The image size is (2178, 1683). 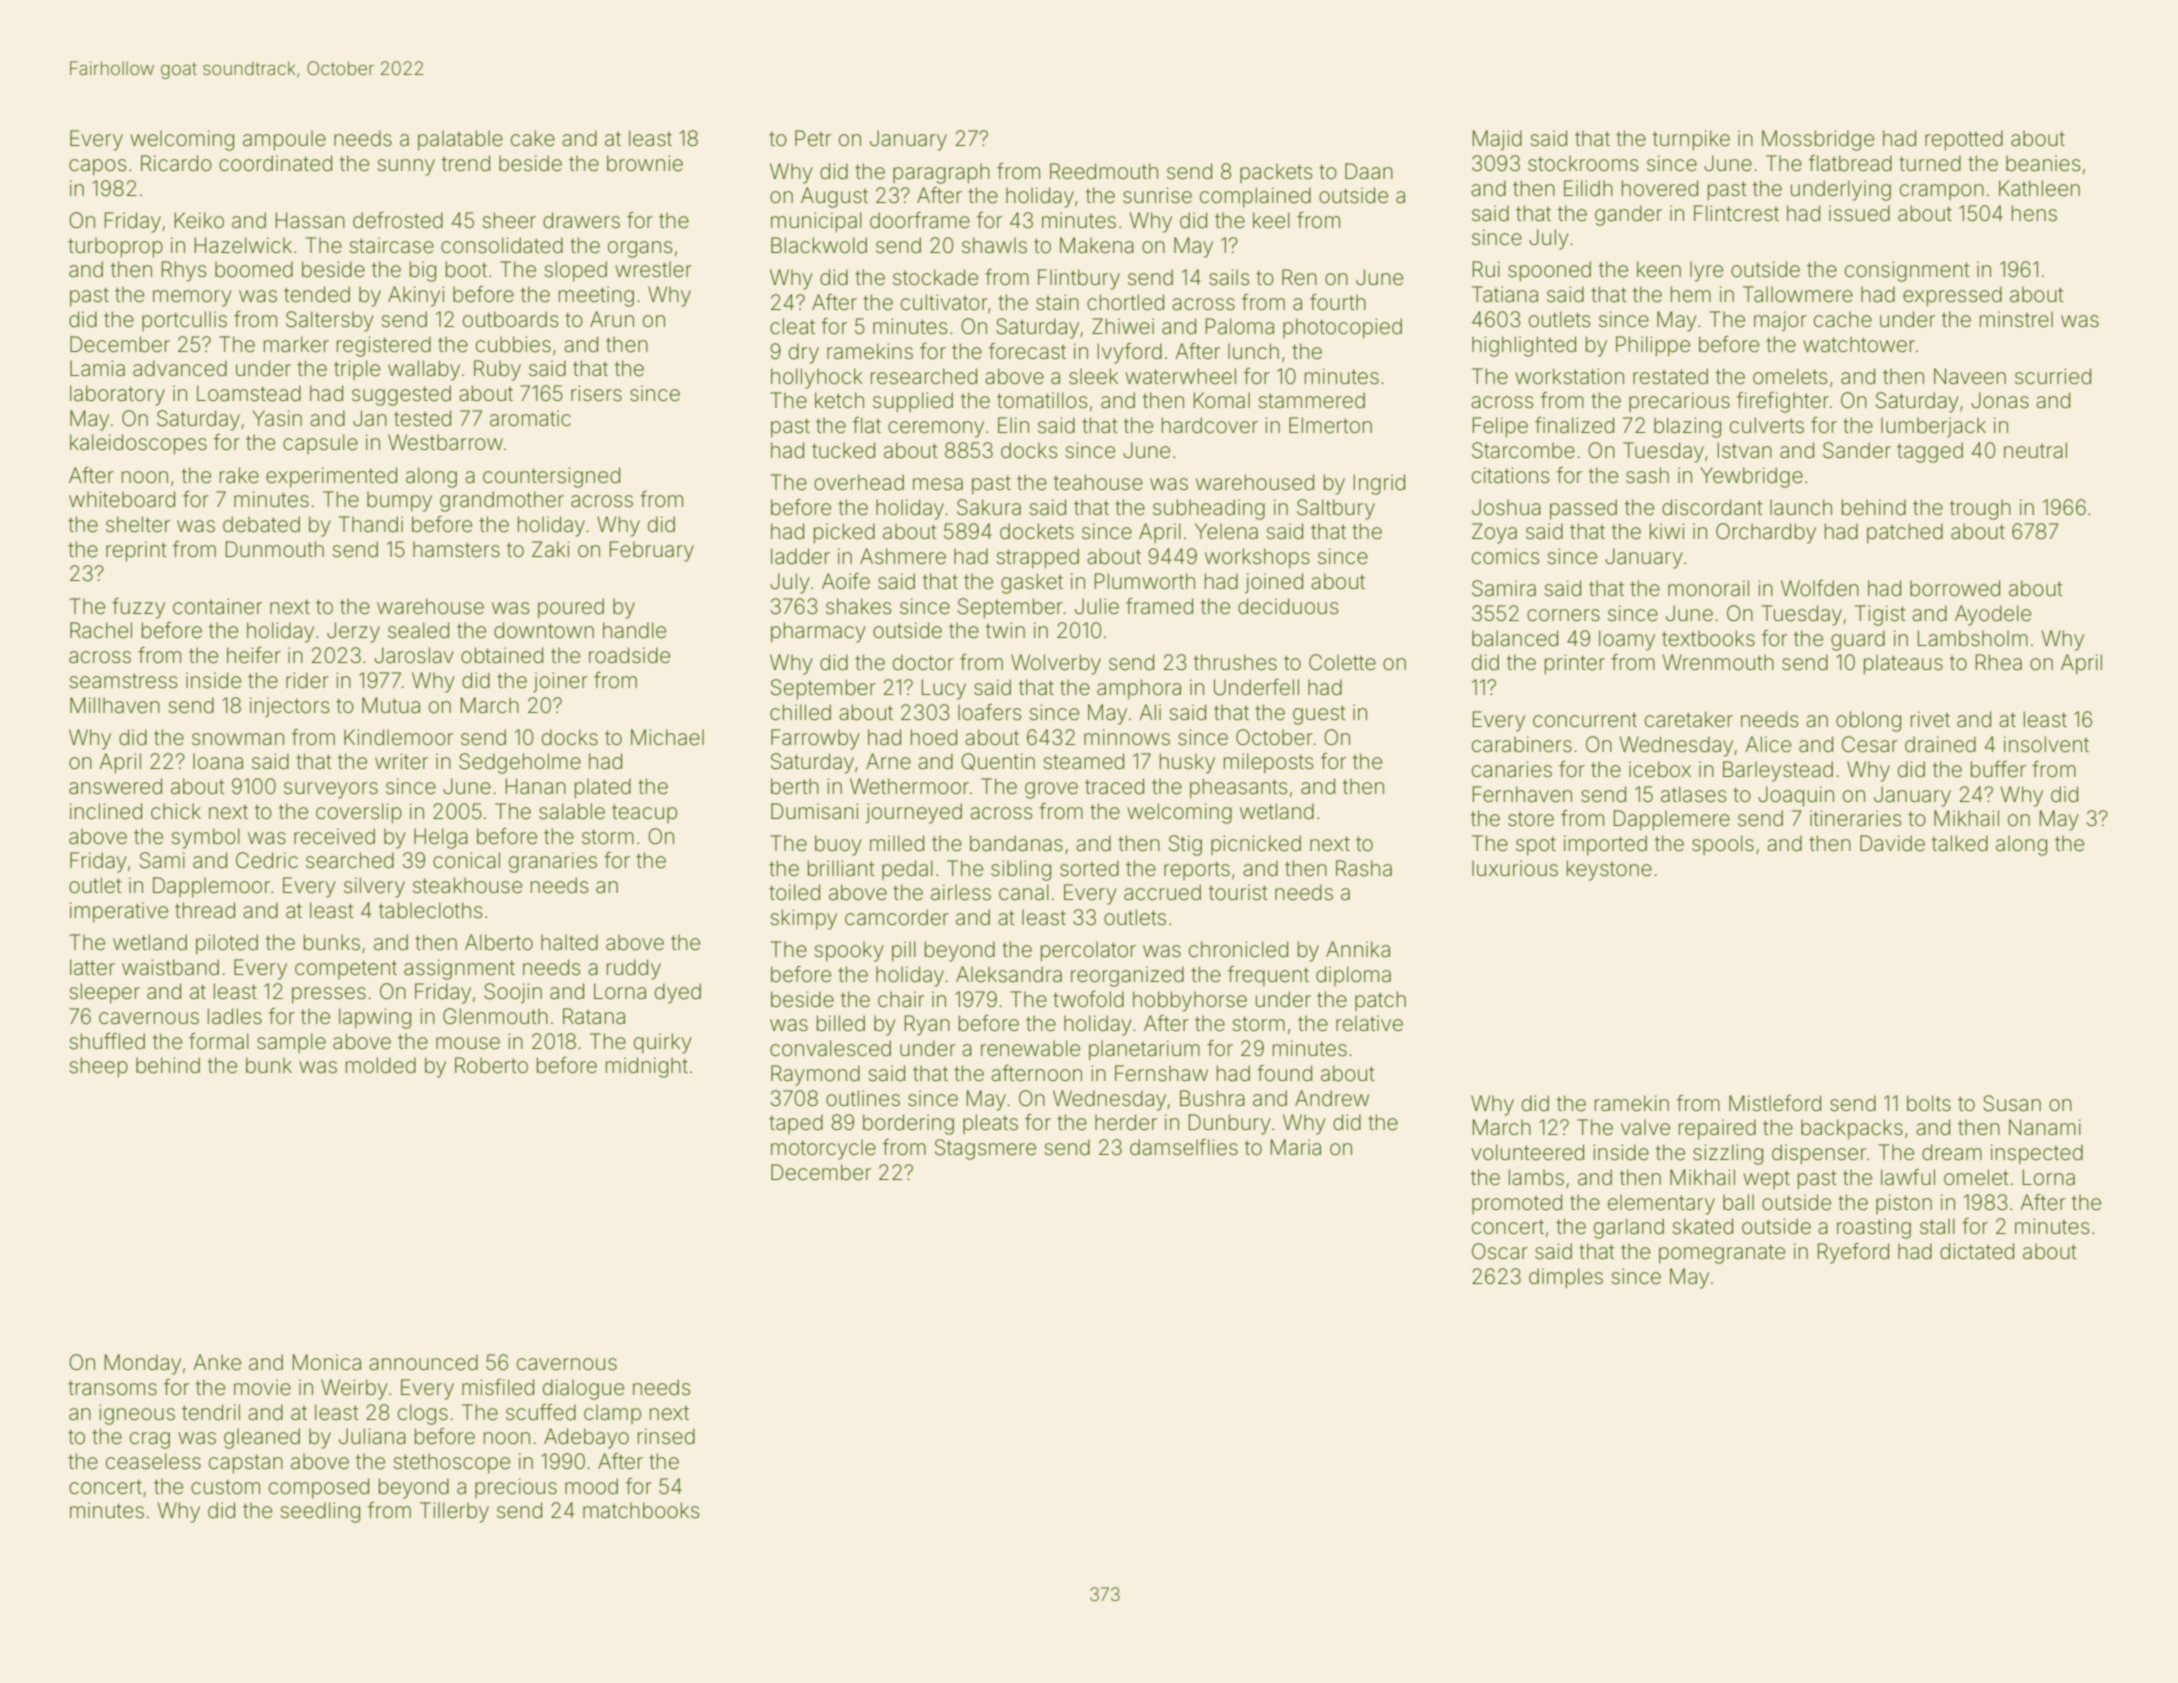 I want to click on Mossbridge, so click(x=1818, y=140).
